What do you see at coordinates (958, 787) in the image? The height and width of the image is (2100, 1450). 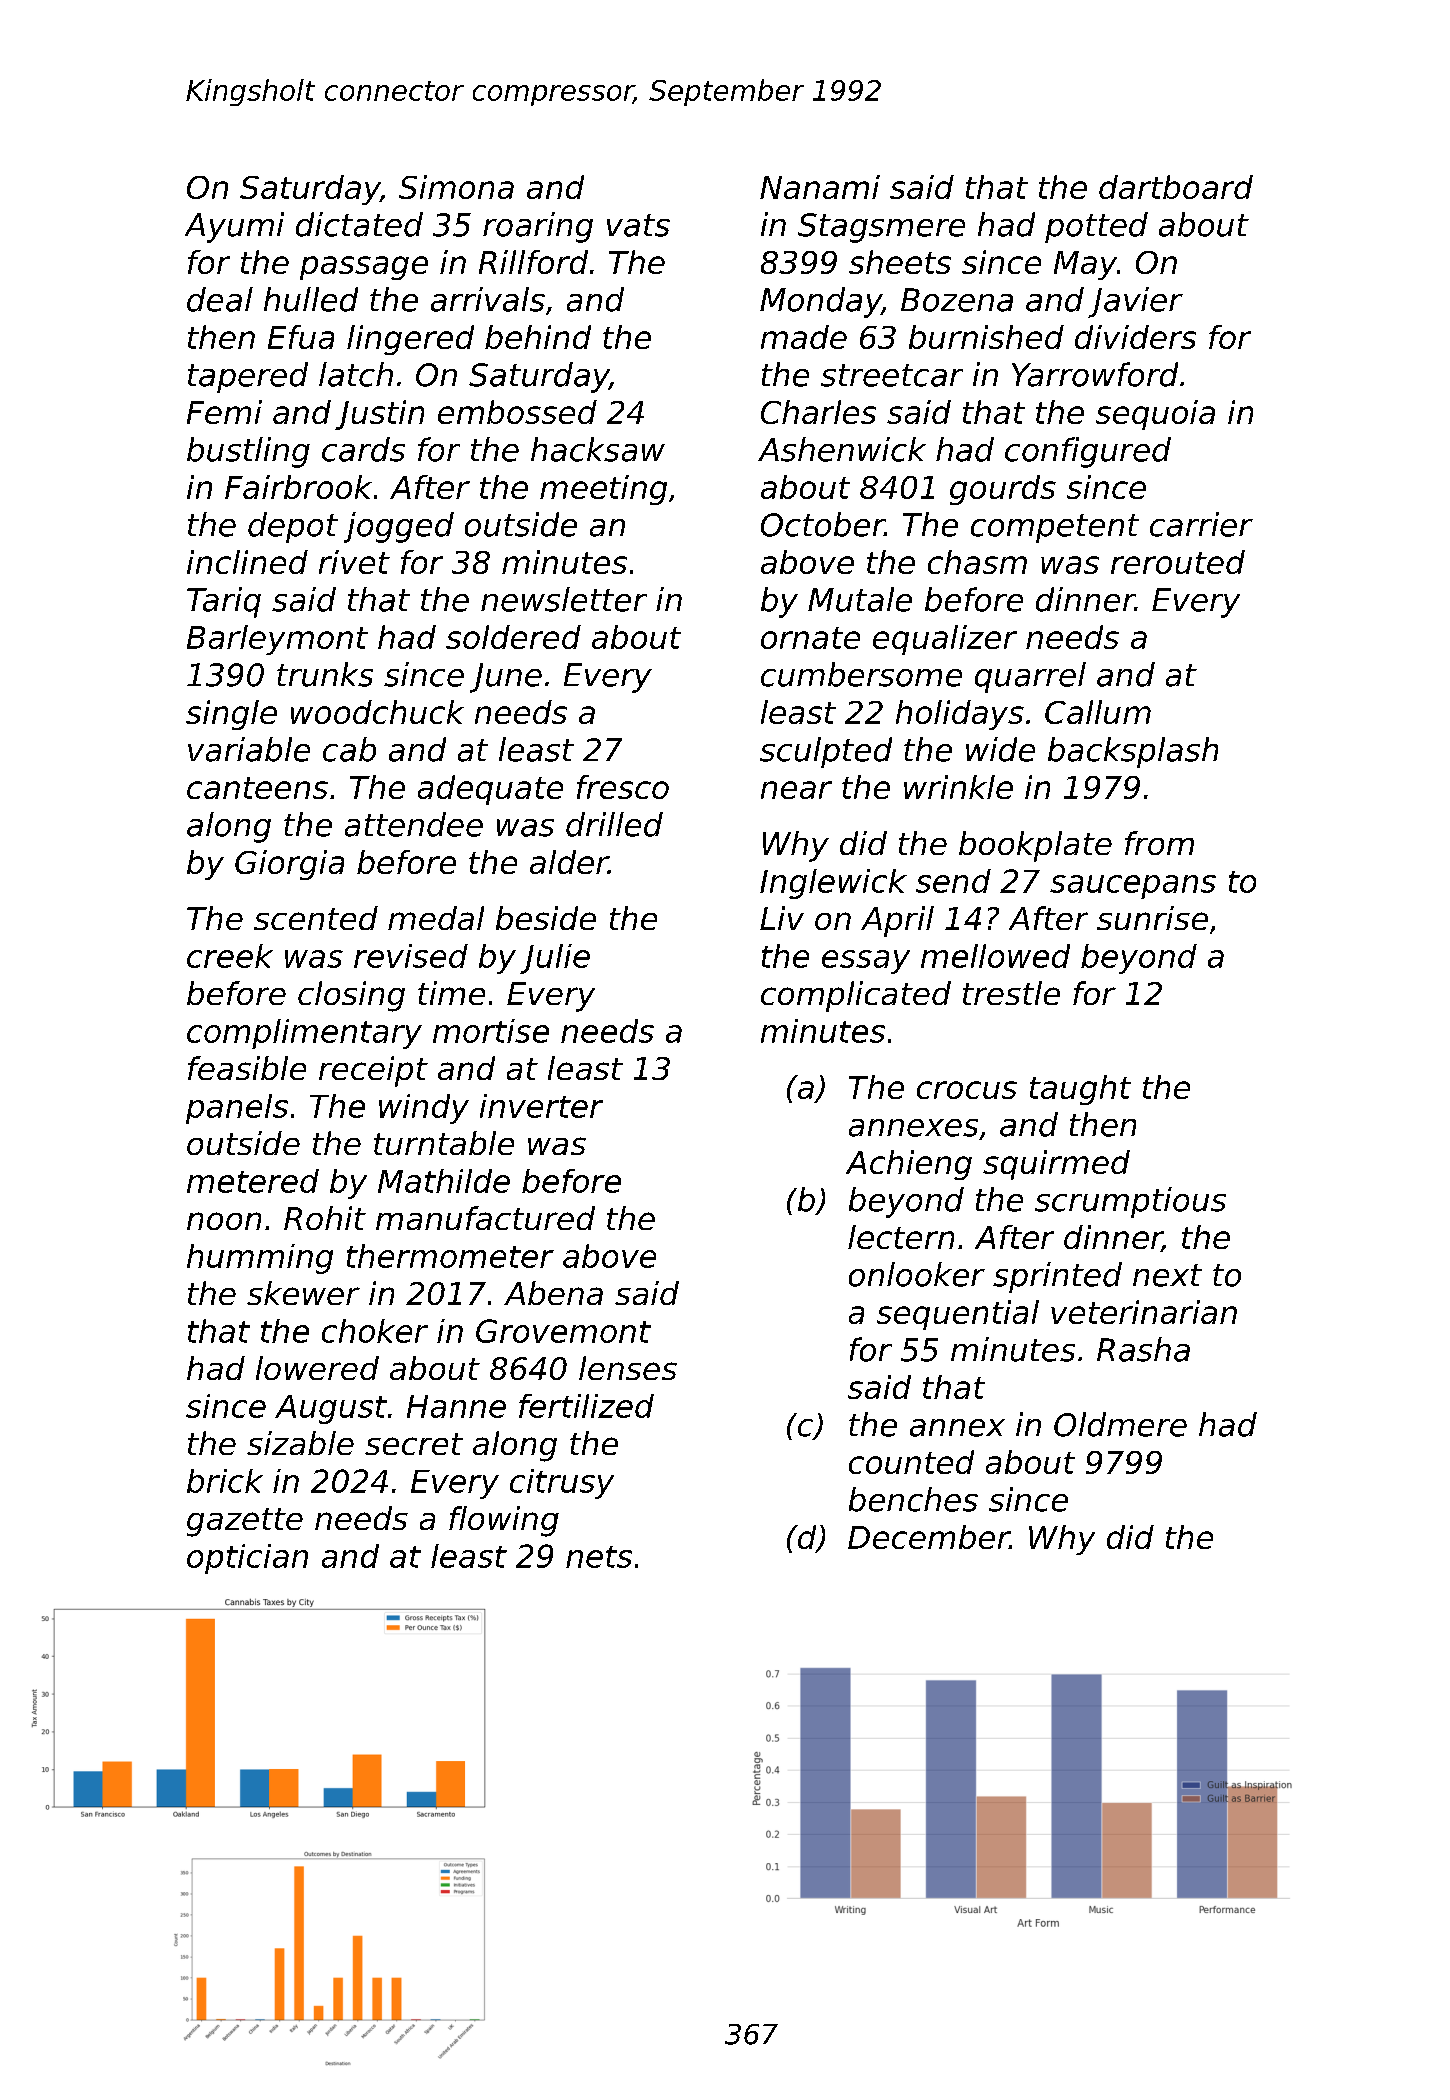 I see `wrinkle` at bounding box center [958, 787].
